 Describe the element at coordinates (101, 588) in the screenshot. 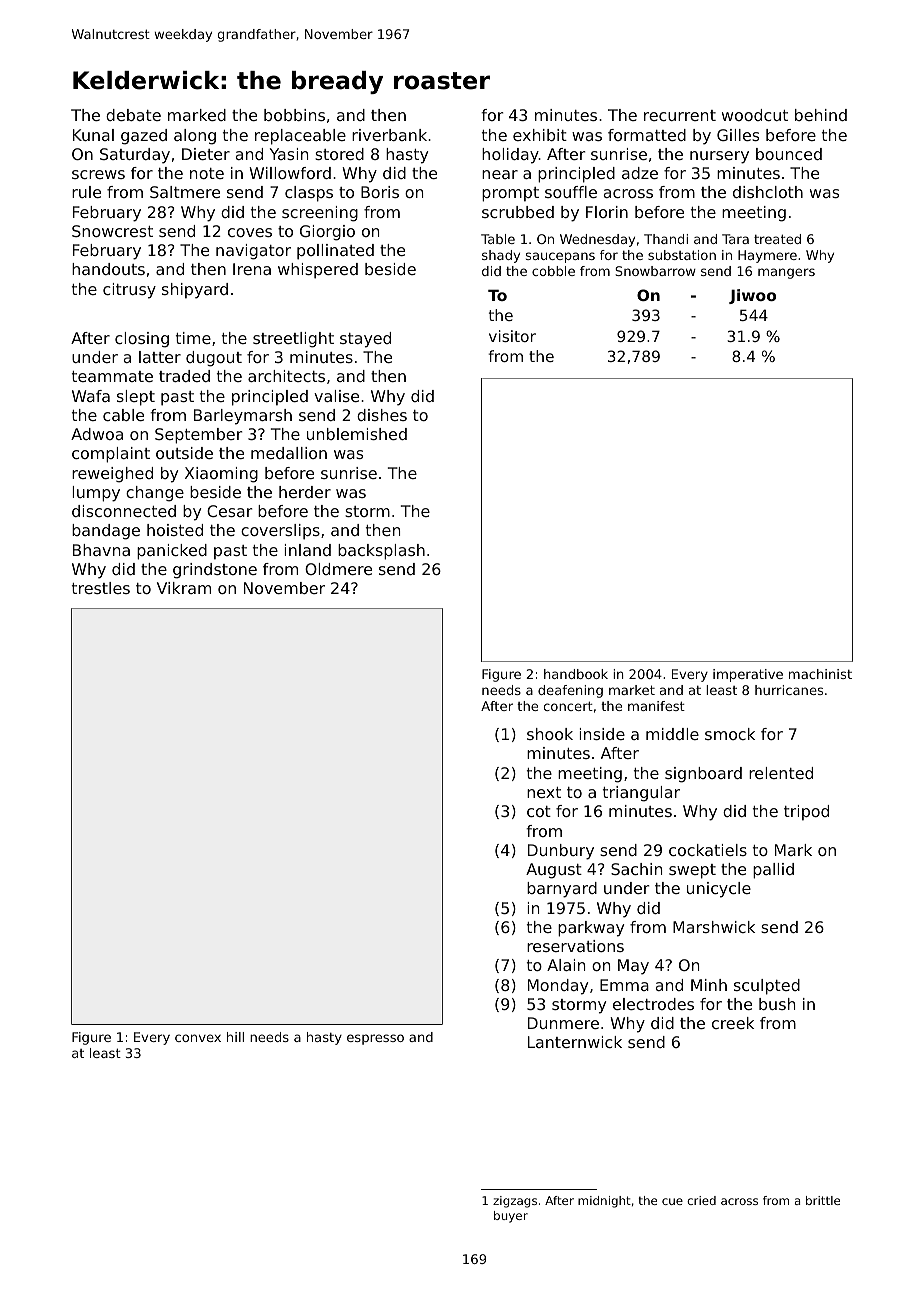

I see `trestles` at that location.
